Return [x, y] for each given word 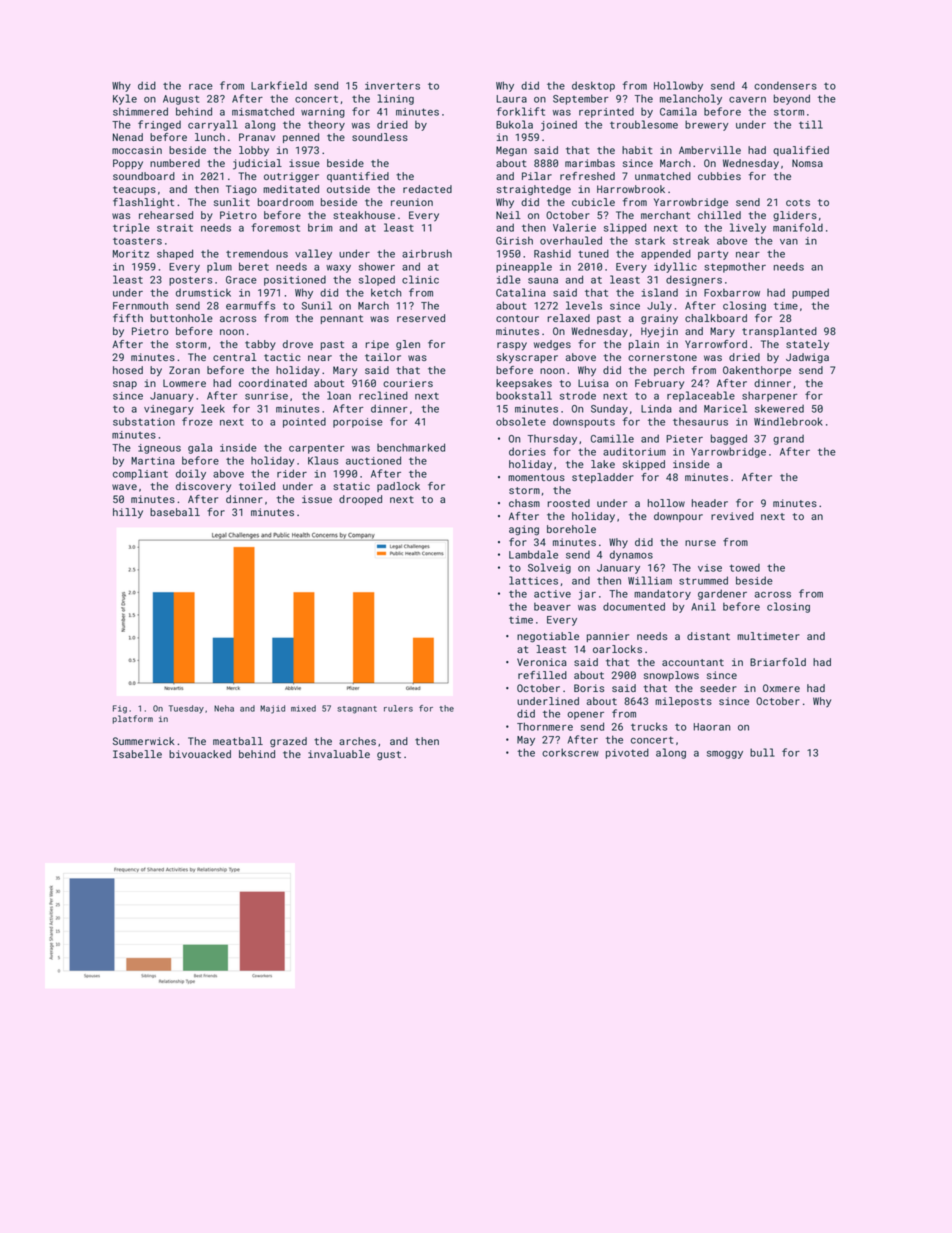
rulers [398, 708]
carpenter [317, 449]
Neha [224, 708]
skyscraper [527, 358]
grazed [288, 742]
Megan [511, 151]
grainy [659, 319]
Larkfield [279, 85]
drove [298, 344]
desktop [593, 86]
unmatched [663, 176]
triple [131, 228]
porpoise [358, 423]
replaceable [701, 396]
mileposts [683, 702]
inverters [392, 86]
